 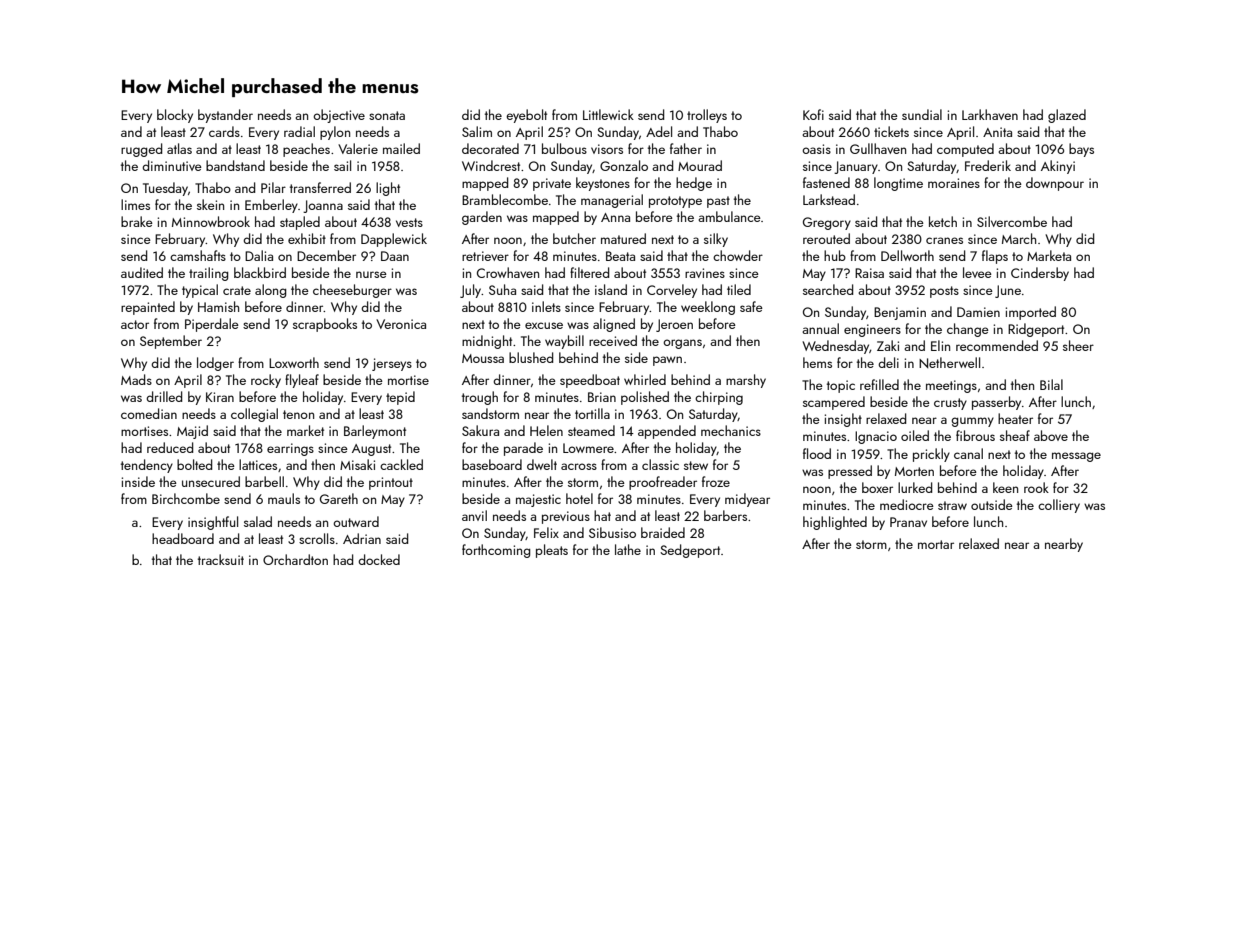 I want to click on trough, so click(x=480, y=398).
